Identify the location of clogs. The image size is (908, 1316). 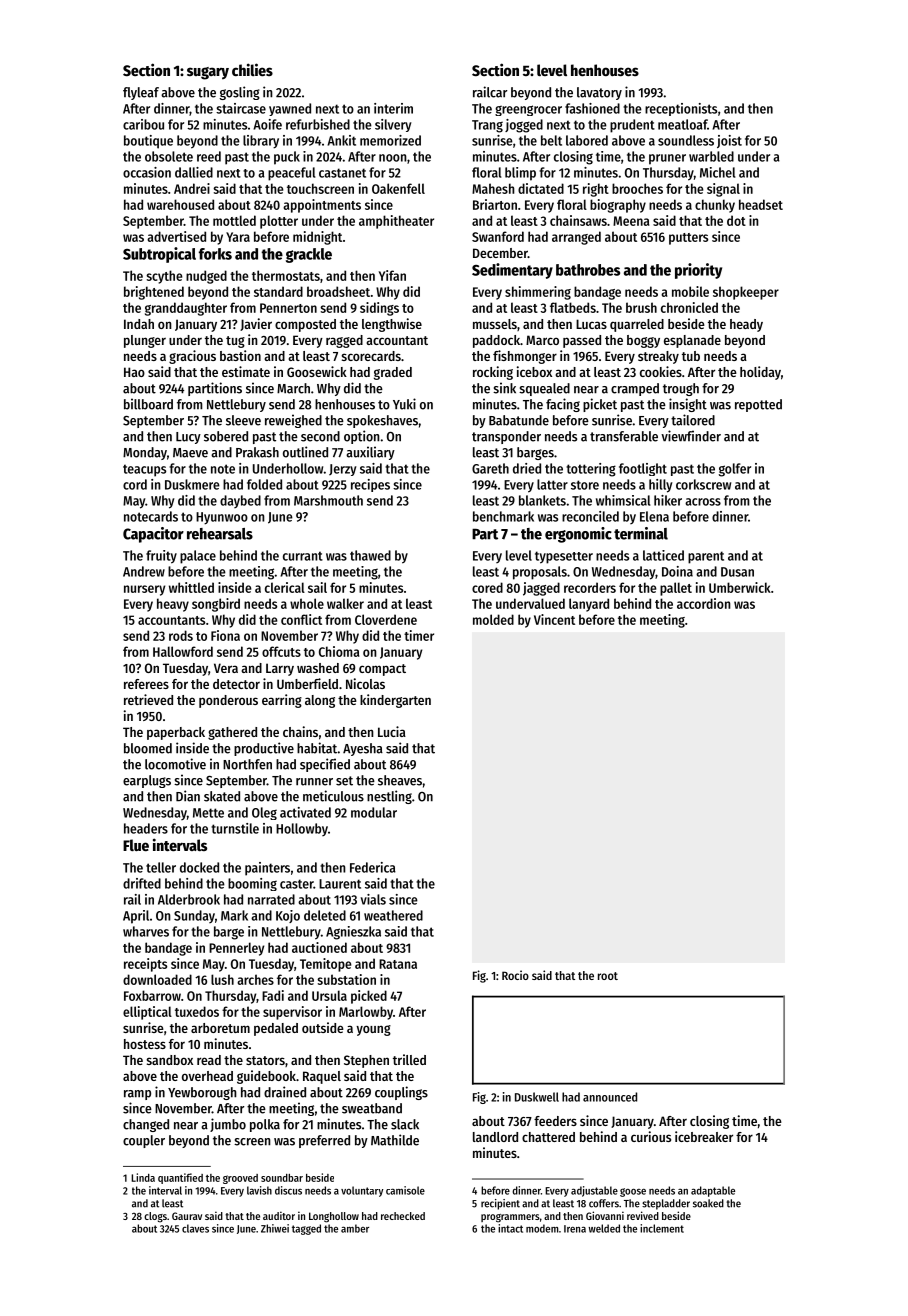
(155, 1217).
